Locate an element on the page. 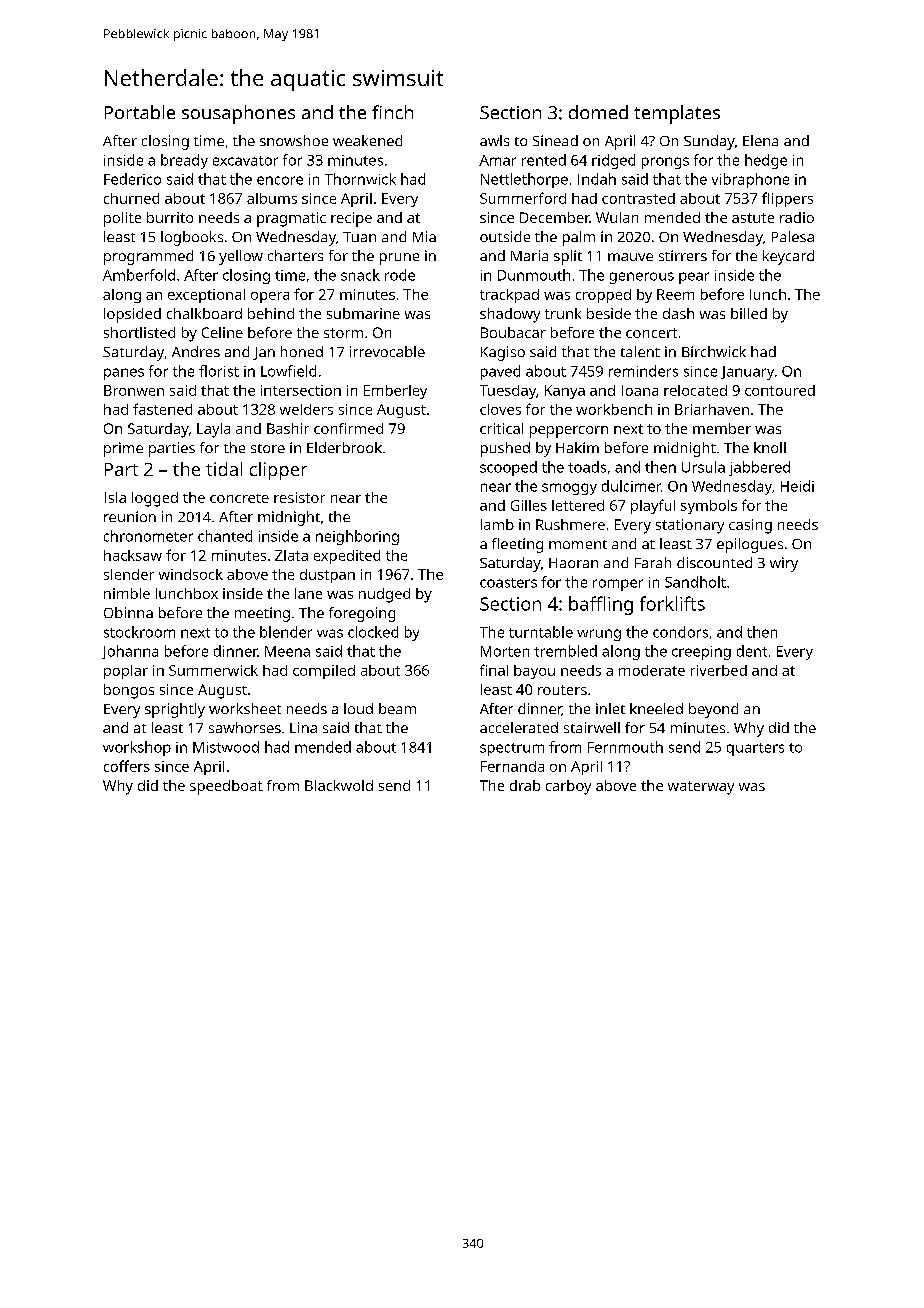 This image has height=1308, width=924. fleeting is located at coordinates (517, 545).
